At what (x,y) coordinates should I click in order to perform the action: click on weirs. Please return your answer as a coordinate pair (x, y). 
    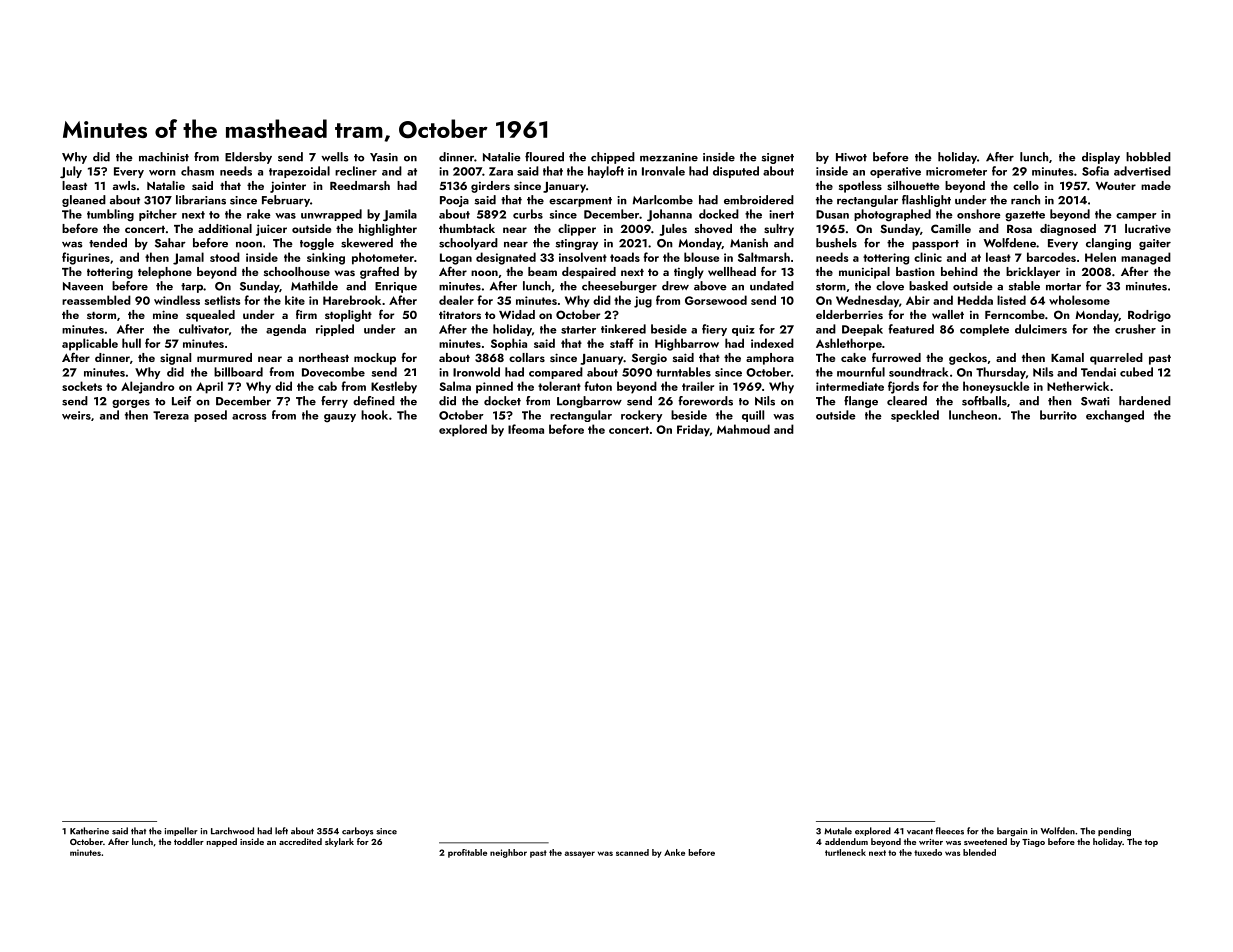
    Looking at the image, I should click on (76, 415).
